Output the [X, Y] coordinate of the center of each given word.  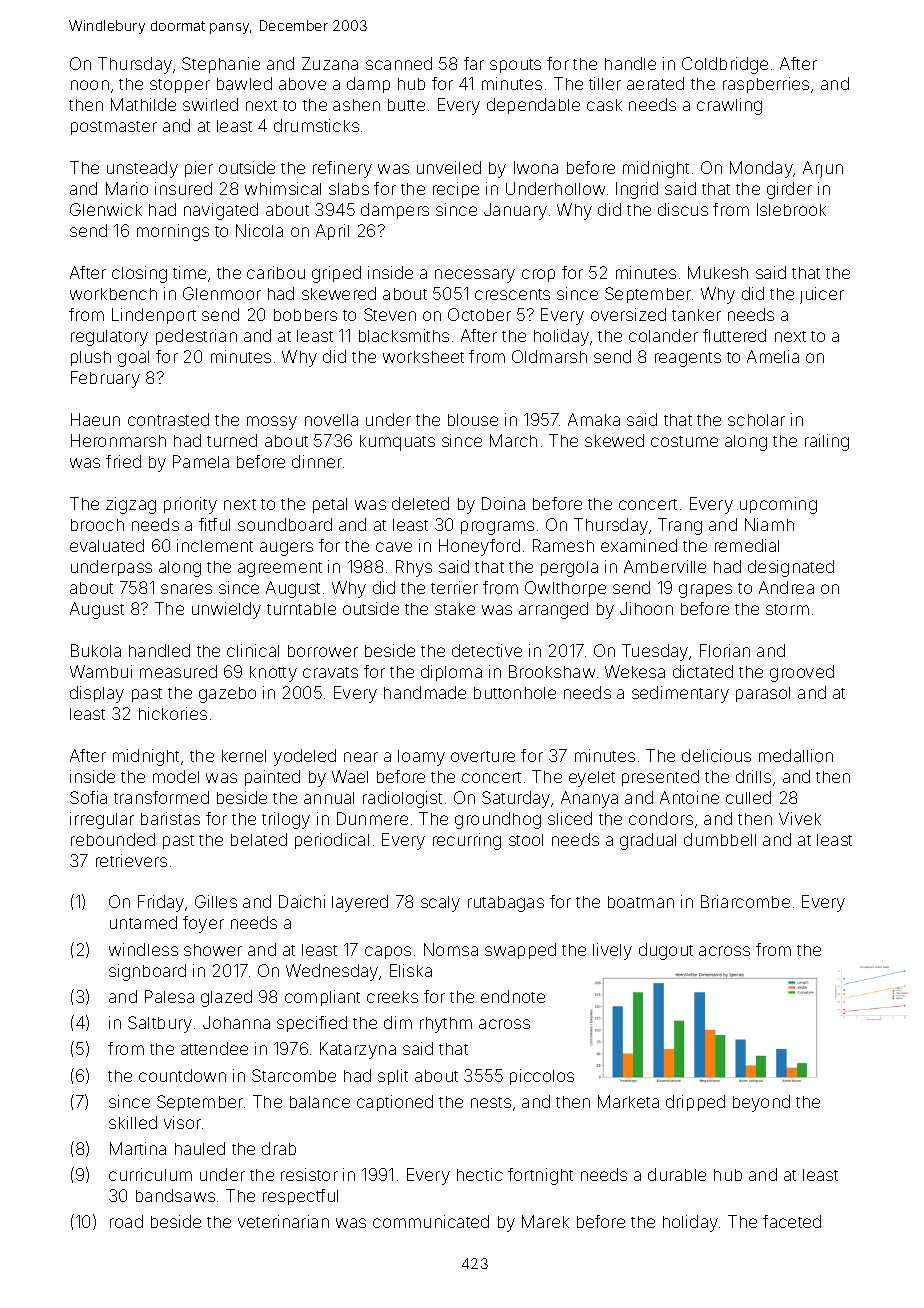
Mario [127, 188]
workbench [113, 294]
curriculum [150, 1174]
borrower [323, 651]
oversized [628, 314]
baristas [170, 818]
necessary [475, 276]
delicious [716, 755]
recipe [456, 190]
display [97, 694]
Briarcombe [745, 901]
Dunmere [372, 818]
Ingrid [637, 190]
